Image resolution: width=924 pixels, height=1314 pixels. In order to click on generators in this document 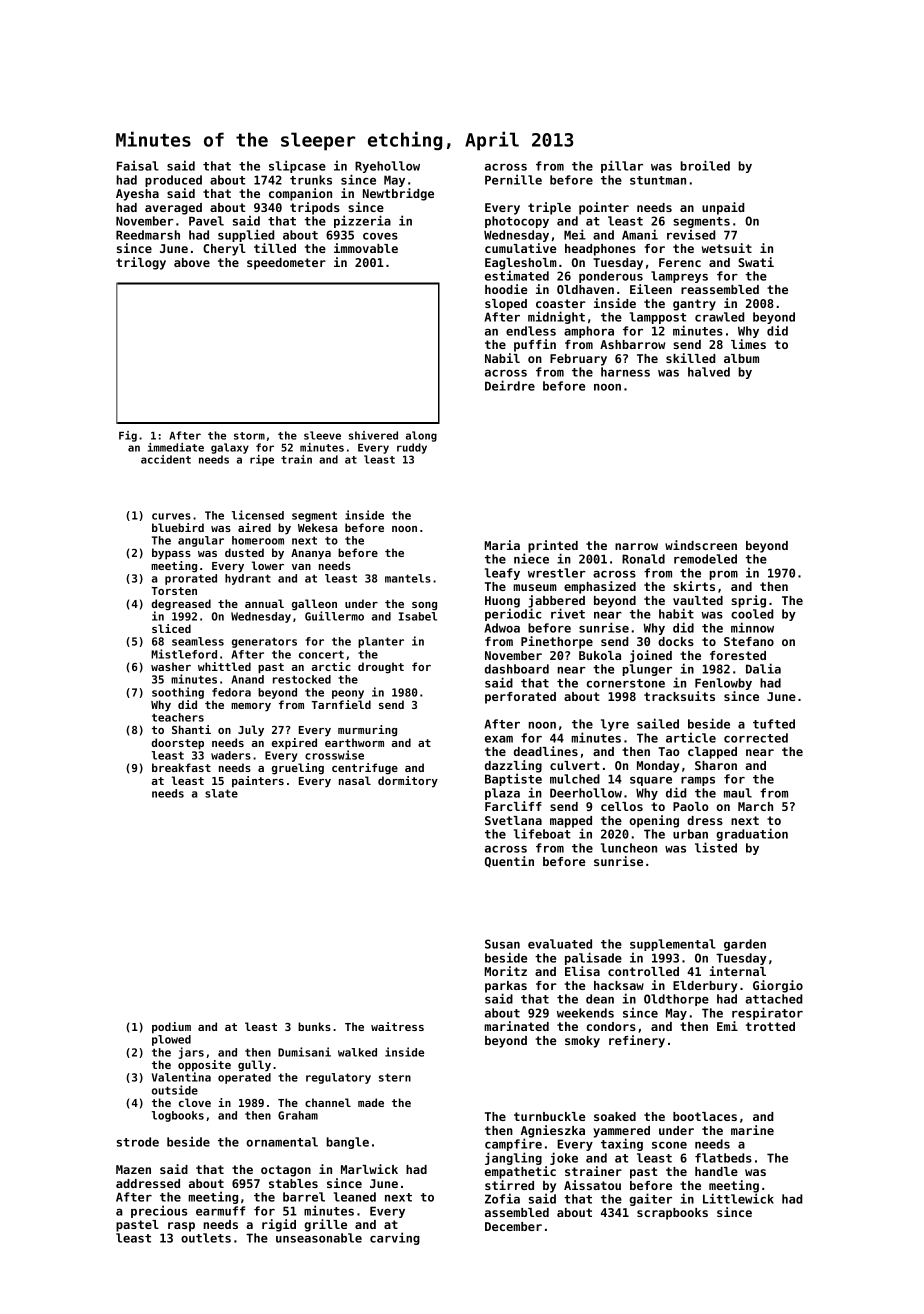, I will do `click(264, 642)`.
